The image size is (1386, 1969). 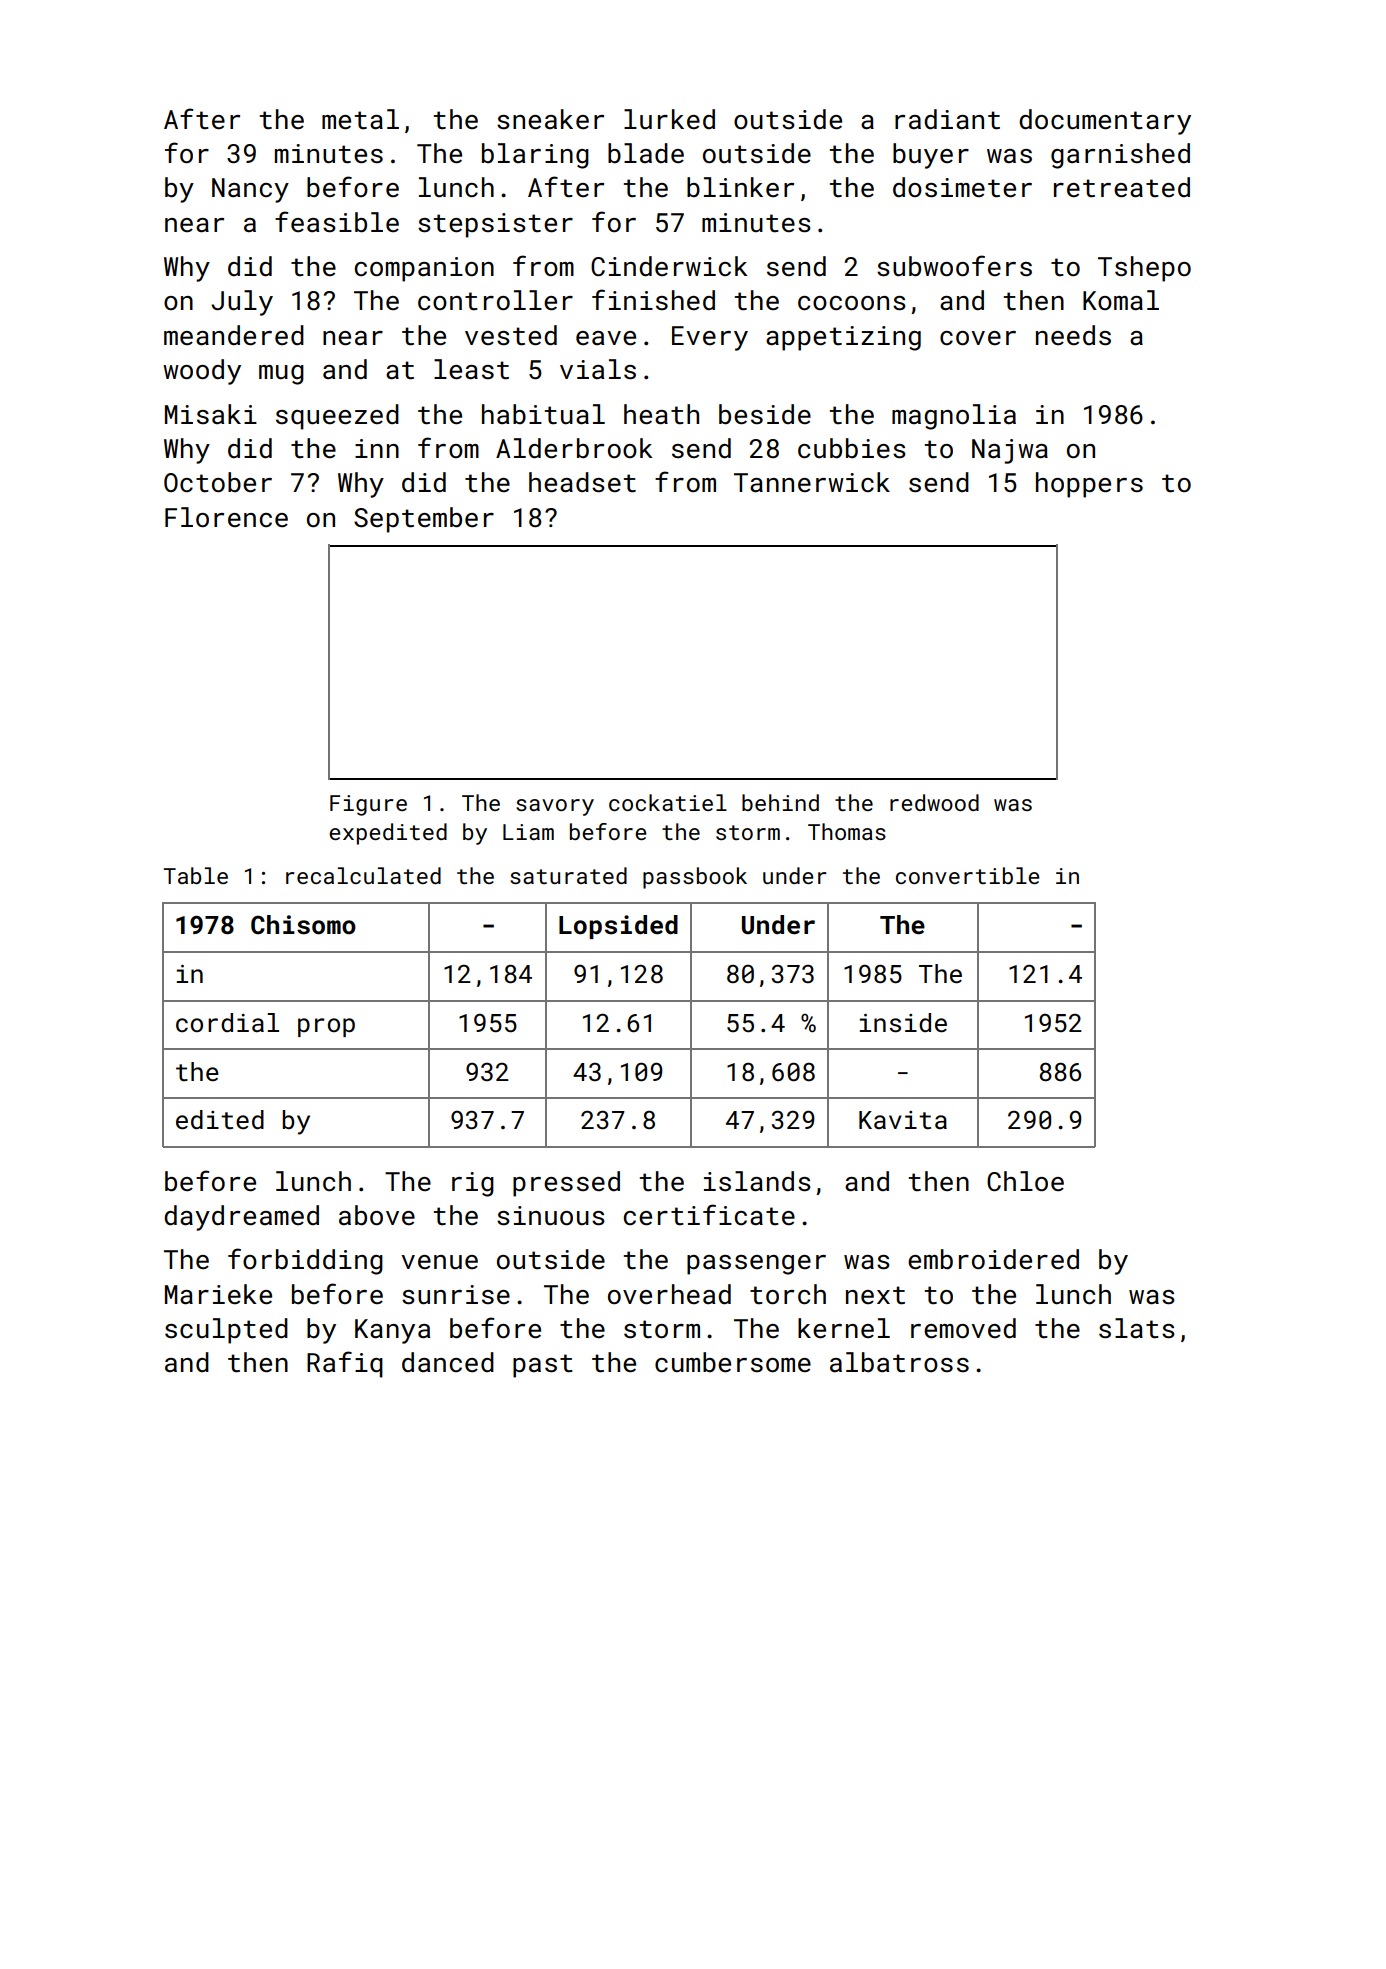 What do you see at coordinates (305, 1261) in the screenshot?
I see `forbidding` at bounding box center [305, 1261].
